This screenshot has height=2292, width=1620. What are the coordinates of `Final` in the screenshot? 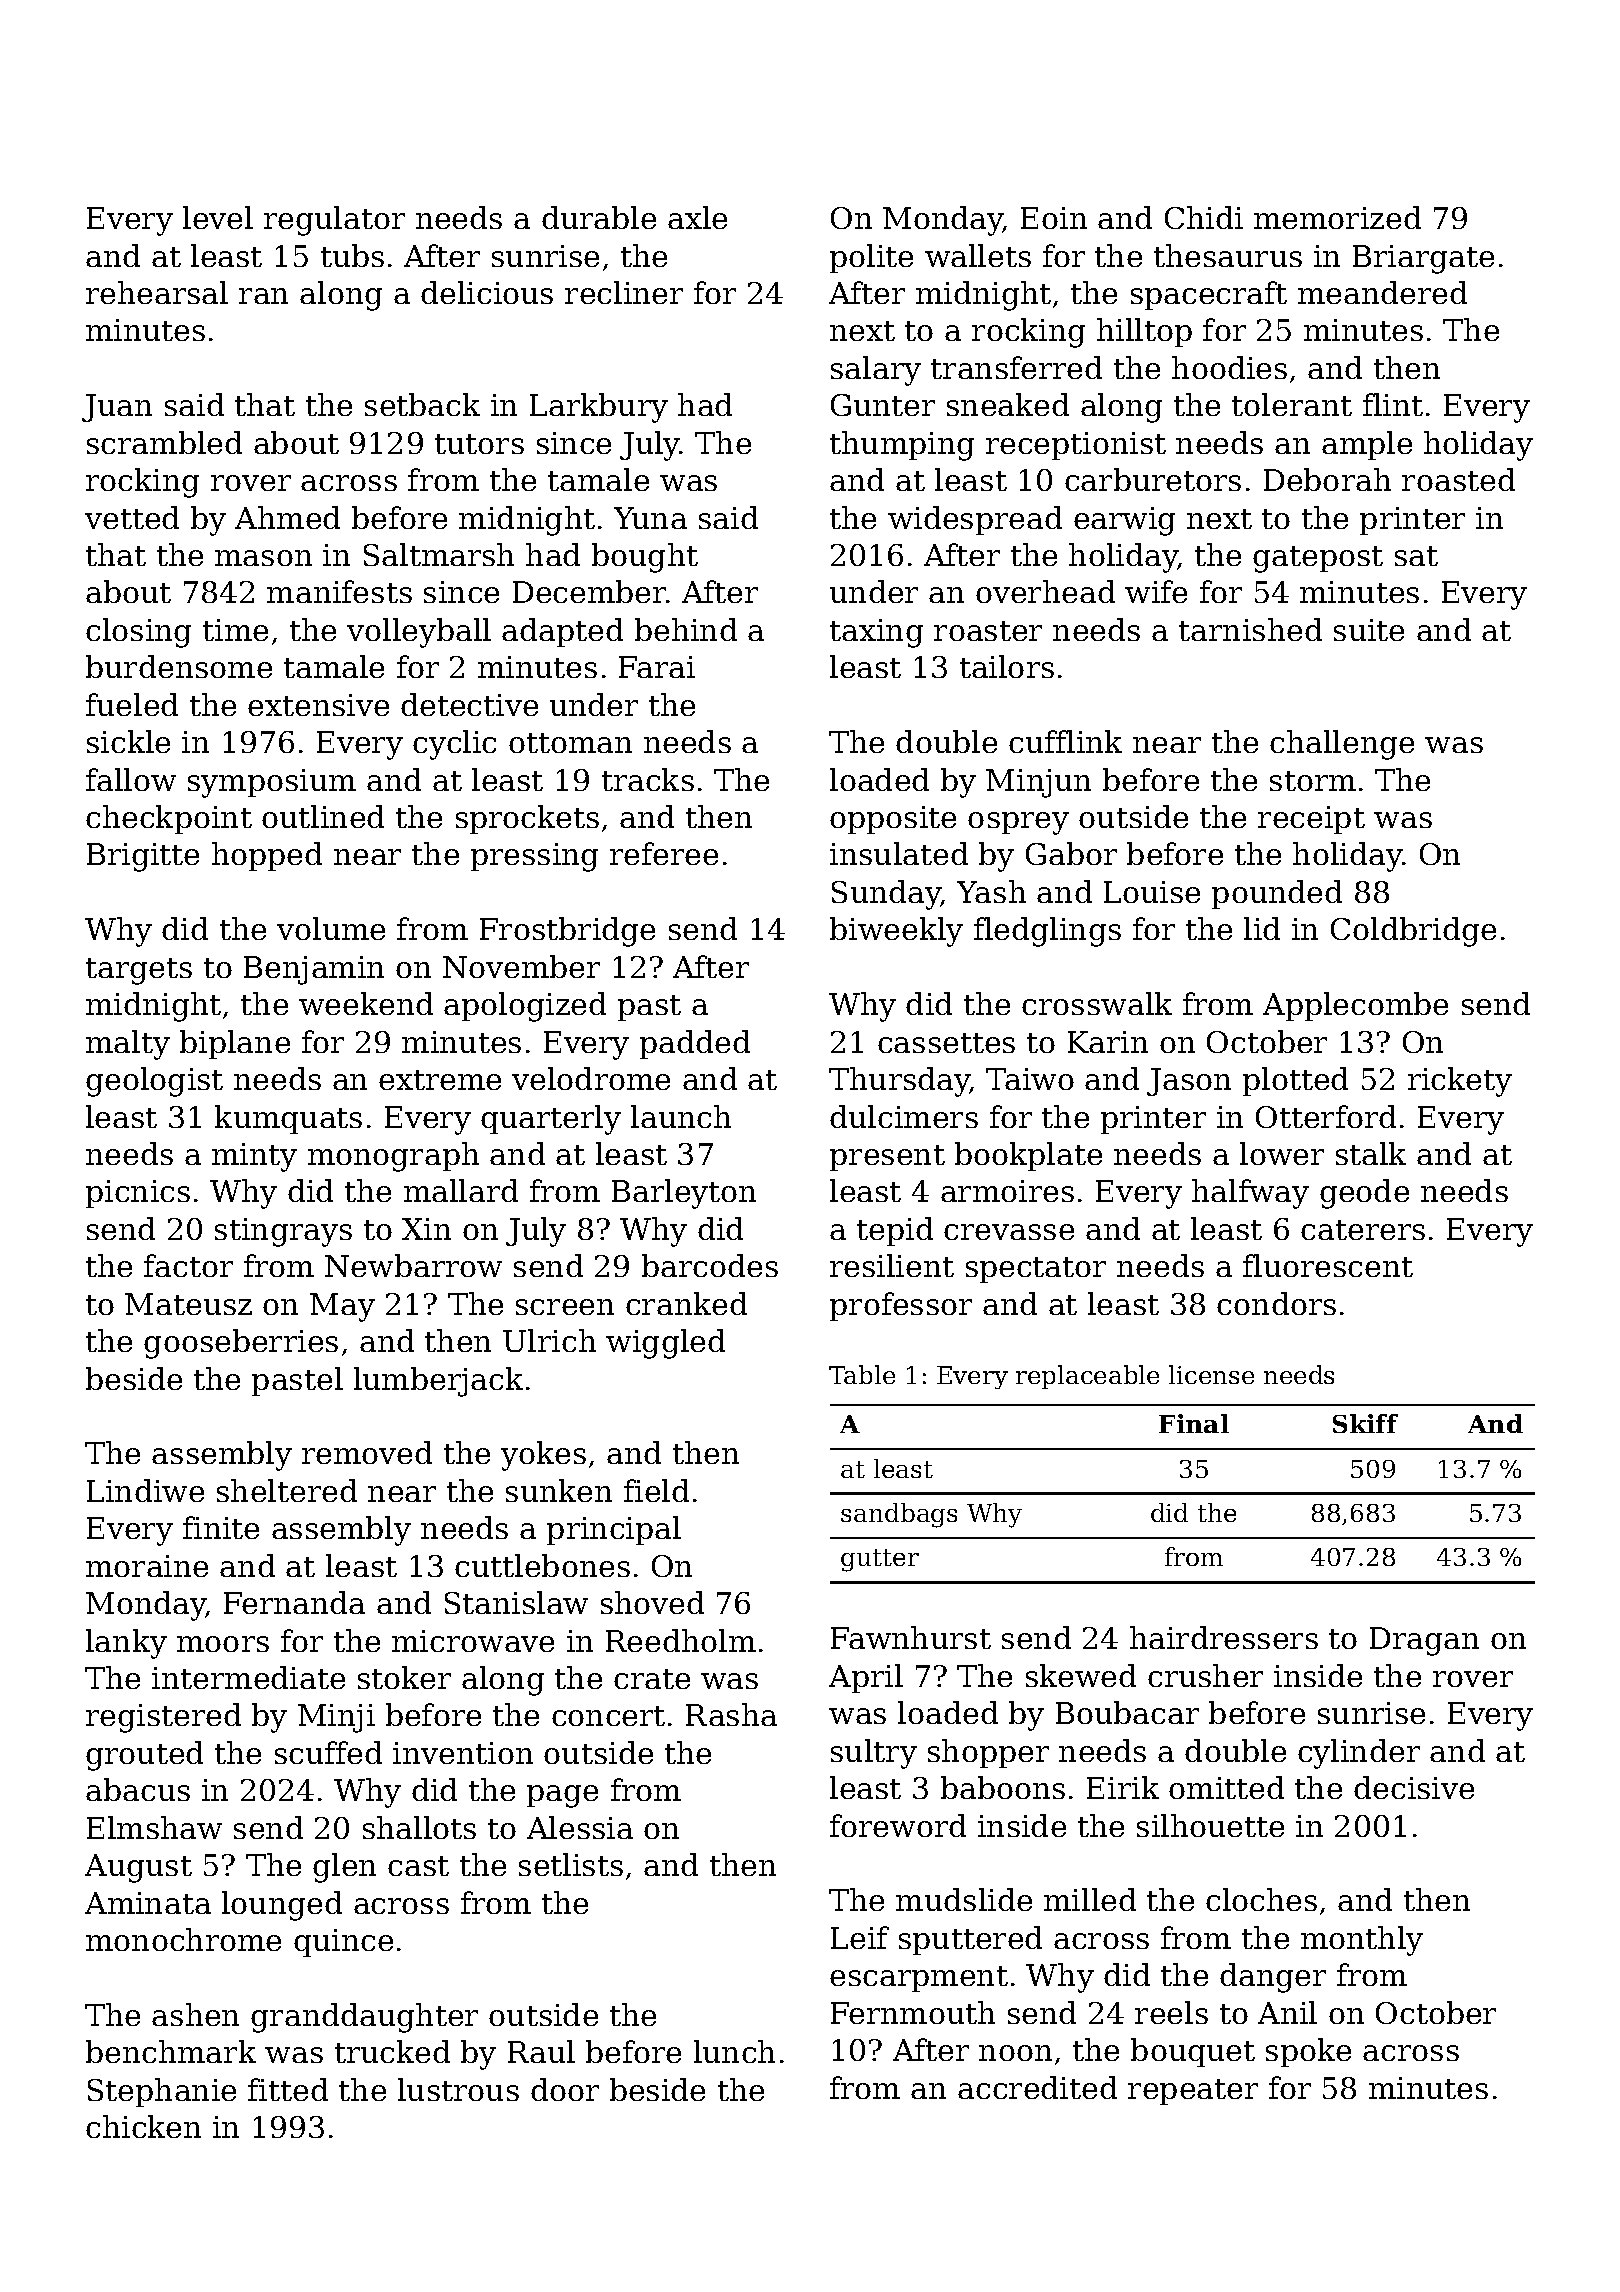 It's located at (1194, 1423).
